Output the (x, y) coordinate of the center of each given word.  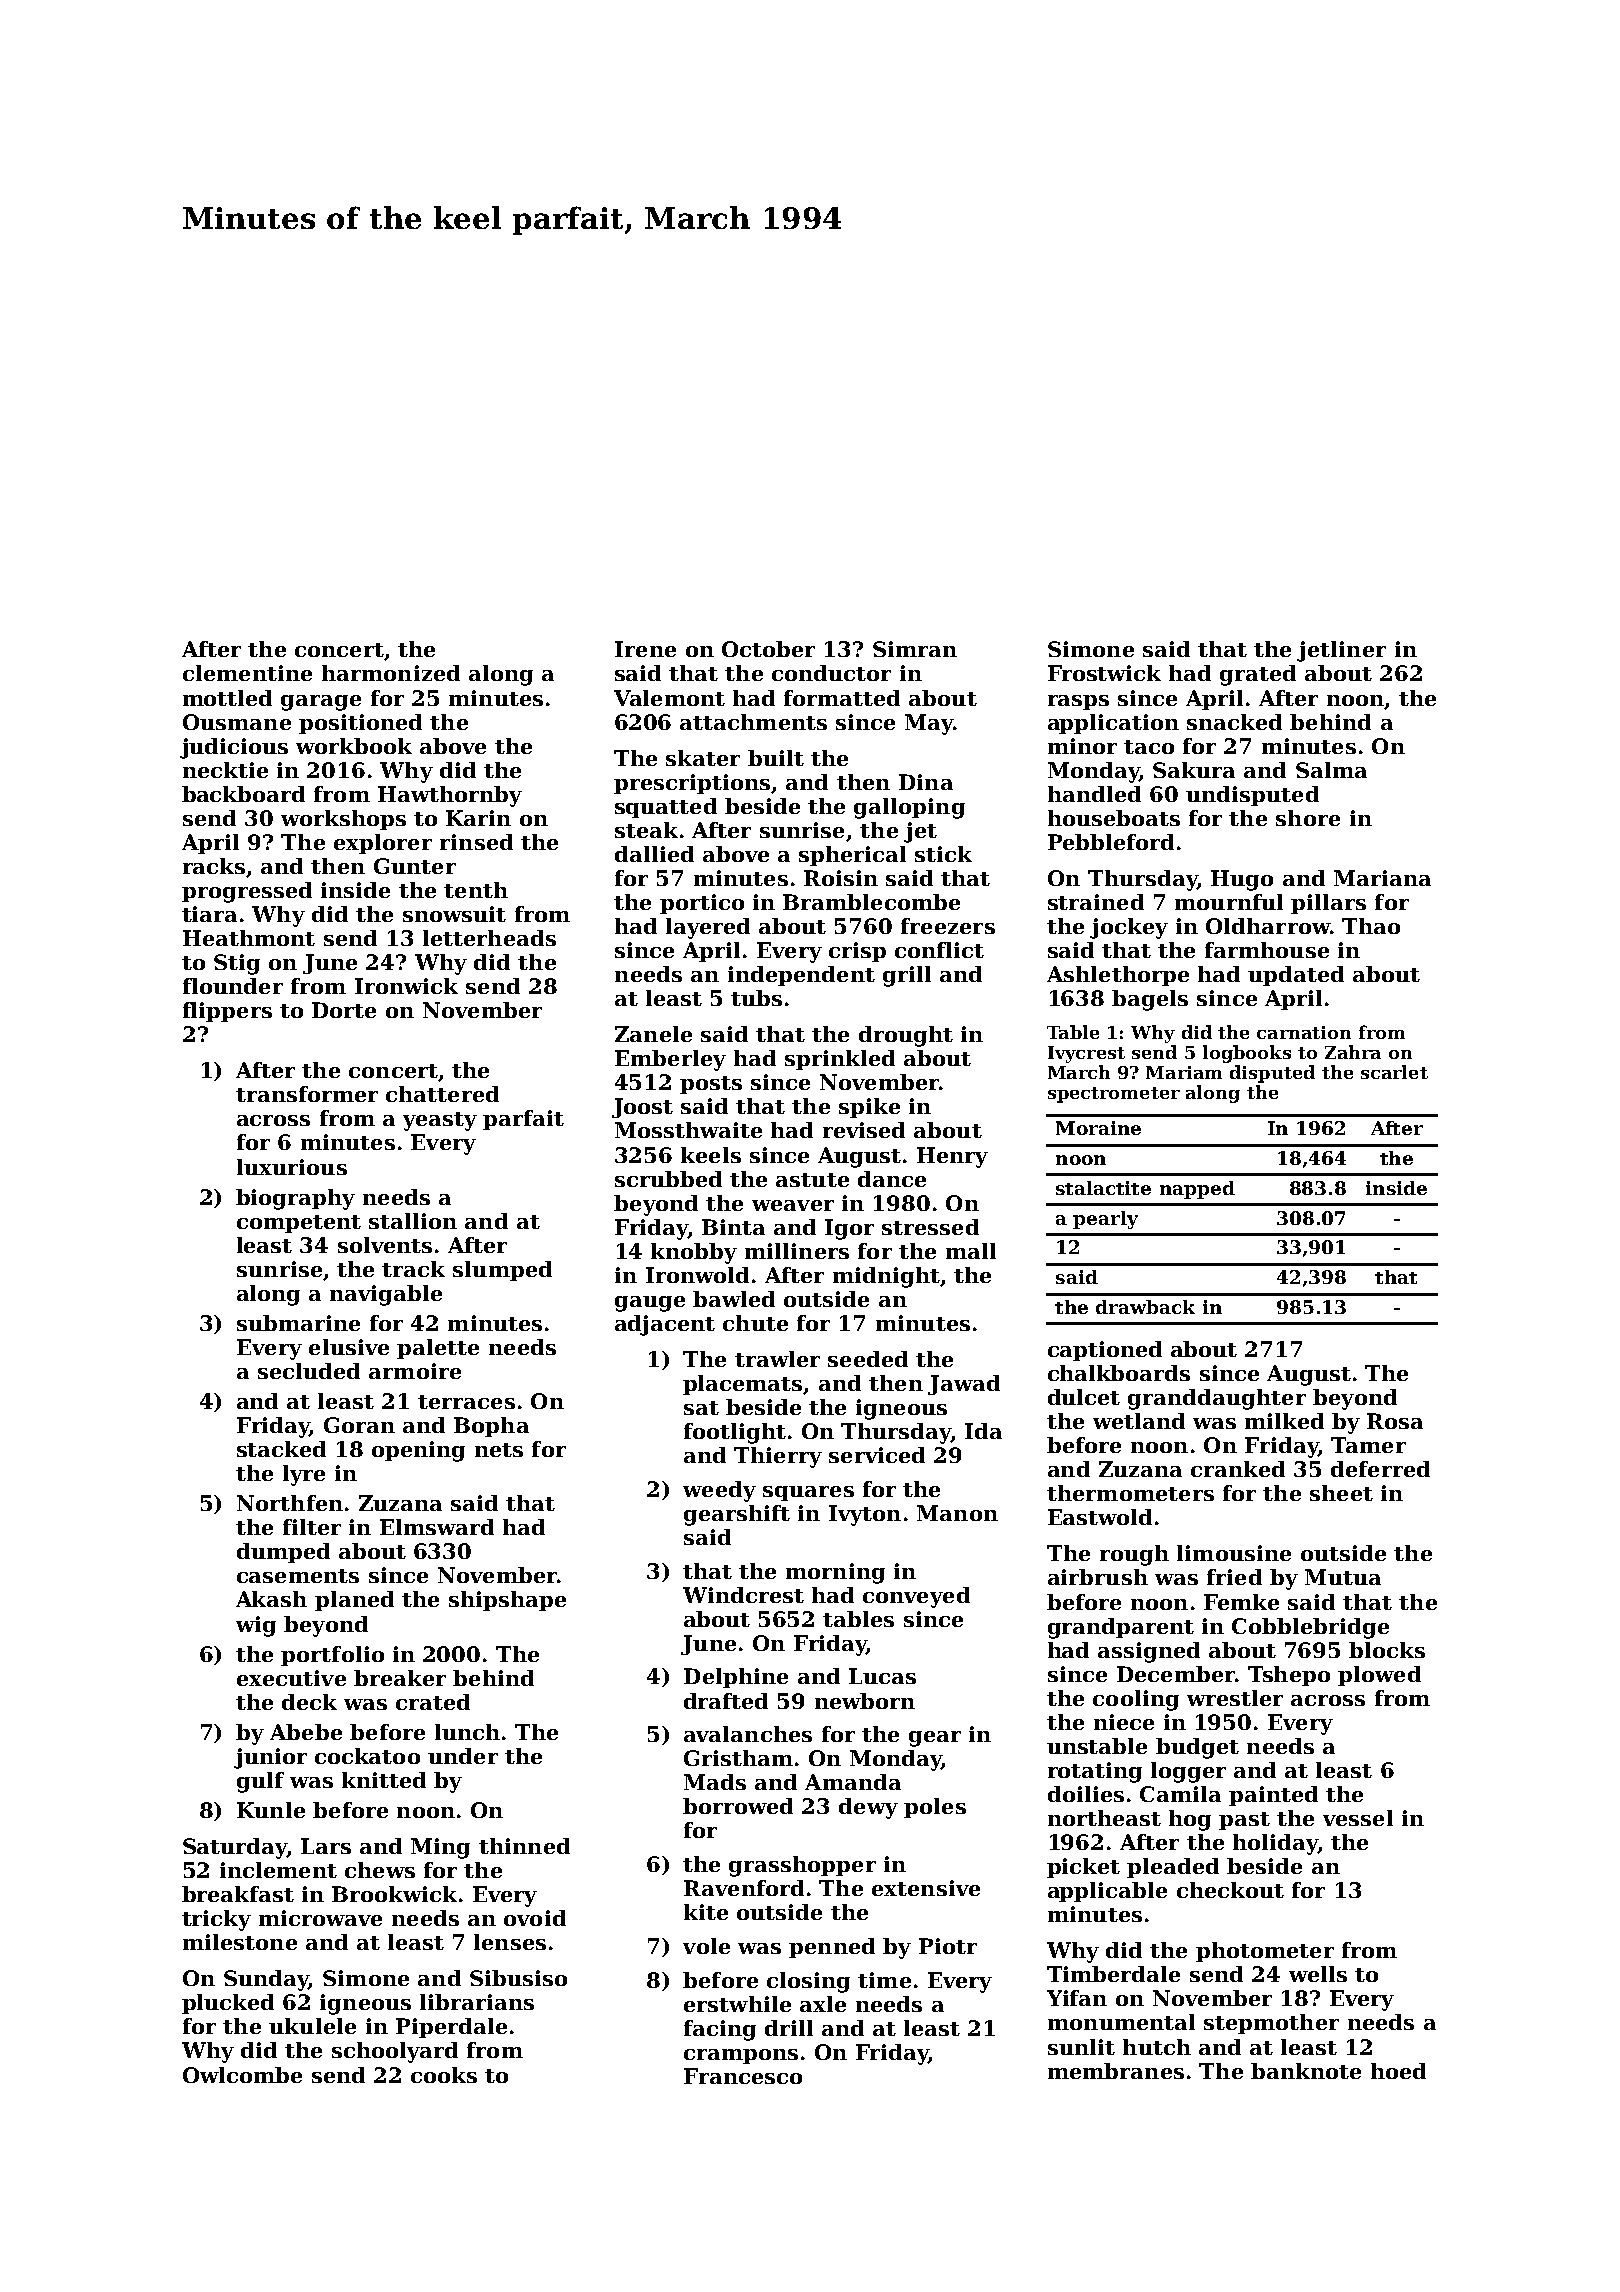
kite (706, 1912)
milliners (797, 1251)
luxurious (292, 1167)
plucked (228, 2004)
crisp (857, 952)
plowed (1379, 1676)
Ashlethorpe (1118, 976)
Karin (478, 818)
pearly (1105, 1220)
